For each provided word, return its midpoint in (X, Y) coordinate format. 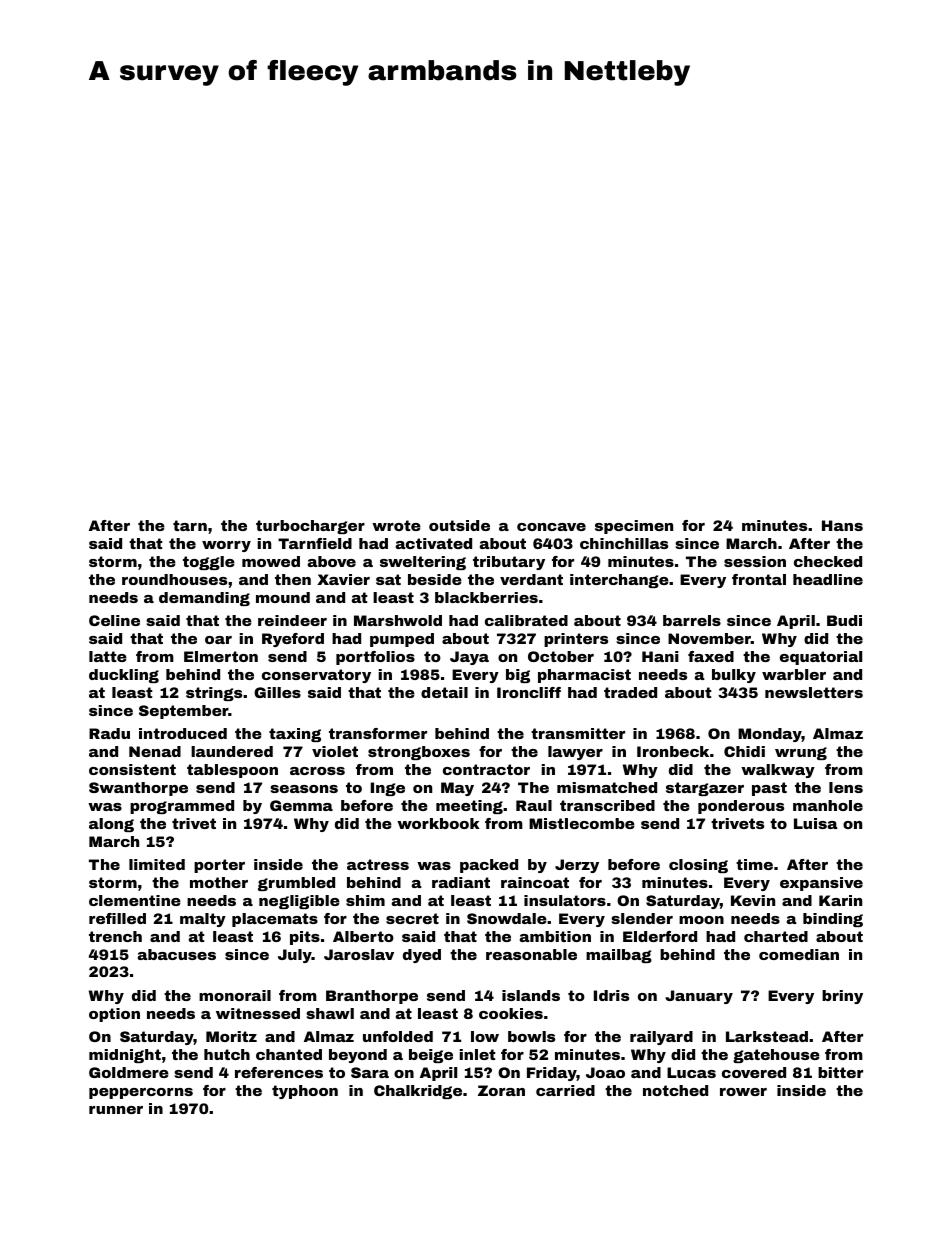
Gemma (301, 805)
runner (116, 1110)
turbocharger (310, 527)
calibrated (526, 620)
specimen (634, 527)
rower (743, 1092)
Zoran (501, 1090)
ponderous (741, 807)
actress (378, 864)
